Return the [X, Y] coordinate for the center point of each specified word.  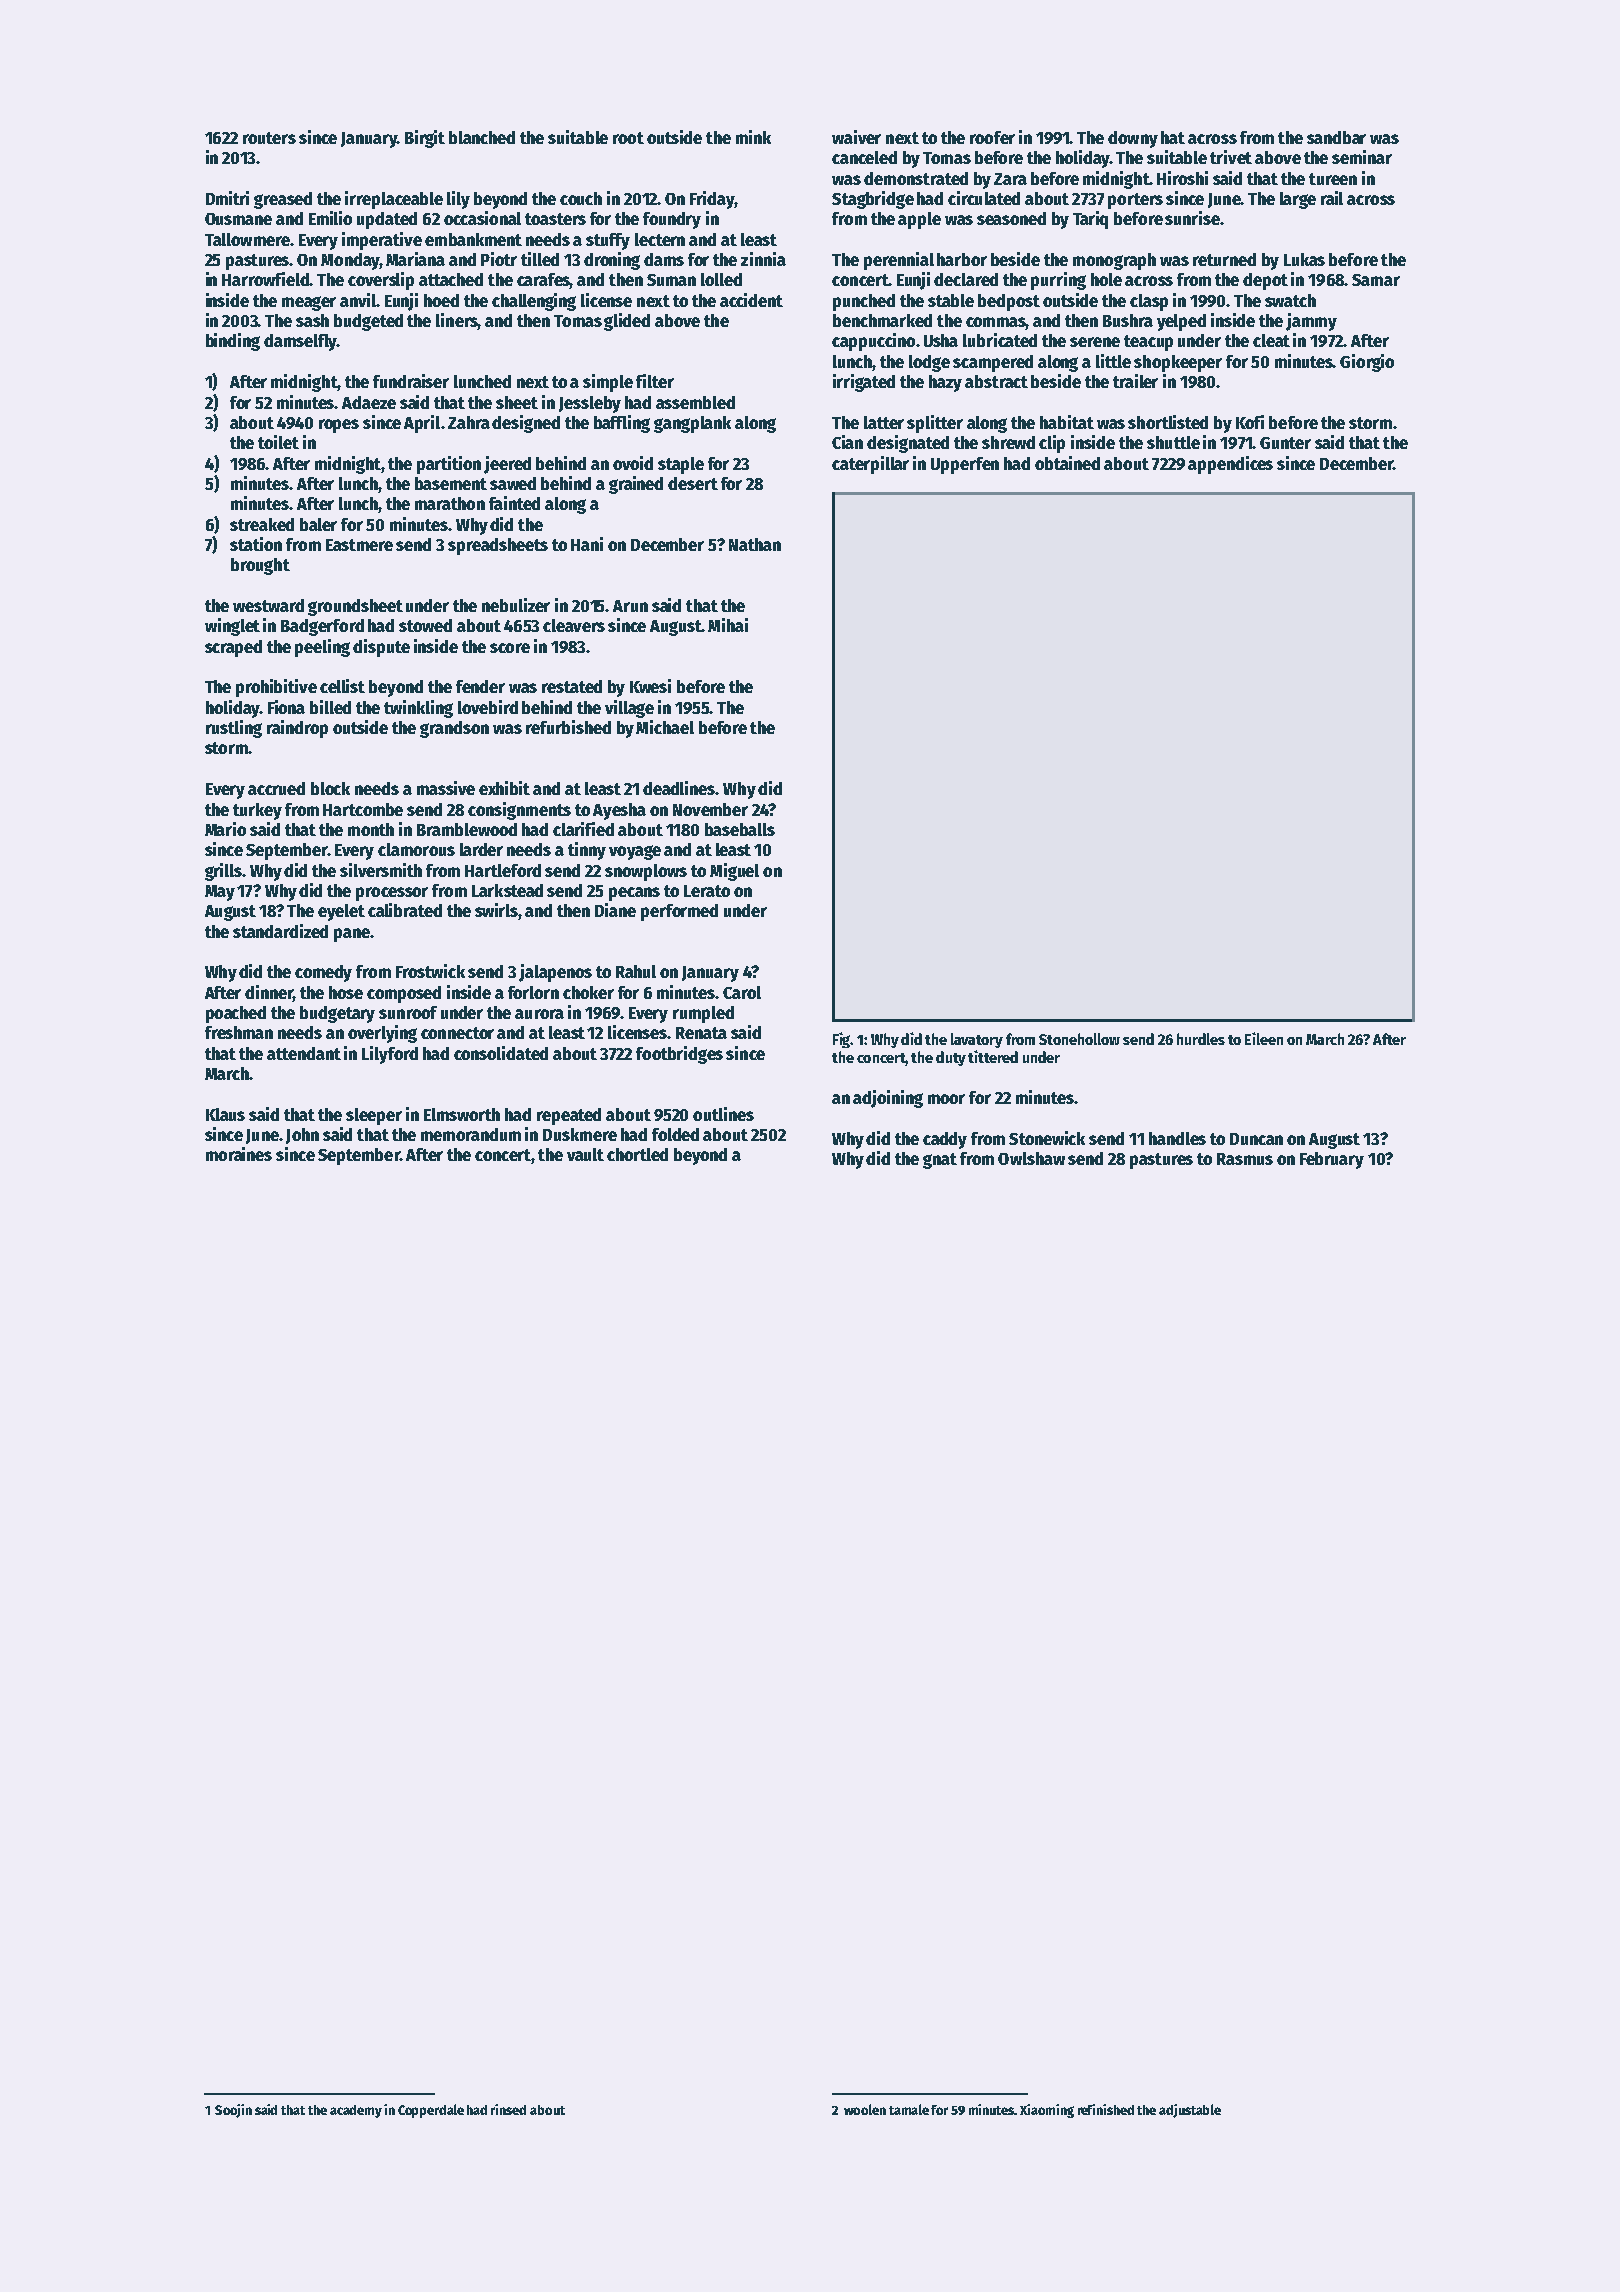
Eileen [1264, 1038]
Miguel [734, 872]
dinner [269, 993]
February [1332, 1160]
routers [269, 138]
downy [1133, 139]
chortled [637, 1154]
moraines [239, 1154]
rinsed [508, 2109]
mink [753, 137]
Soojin [233, 2111]
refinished [1106, 2109]
